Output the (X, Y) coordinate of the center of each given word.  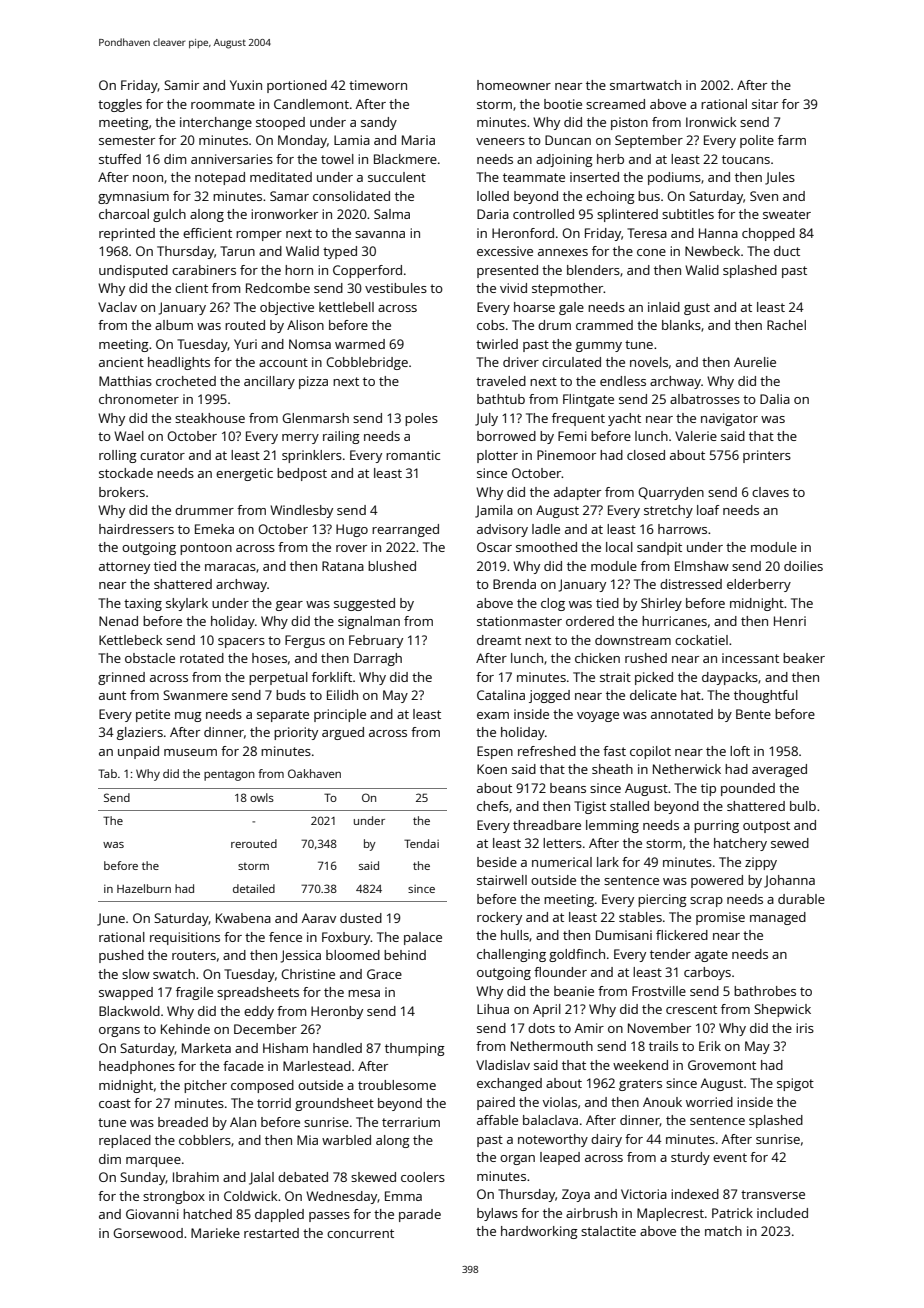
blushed (392, 566)
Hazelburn (144, 888)
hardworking (539, 1232)
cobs (491, 325)
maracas (230, 567)
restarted (271, 1233)
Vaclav (117, 307)
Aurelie (755, 362)
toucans (746, 159)
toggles (120, 105)
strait (615, 677)
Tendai (421, 843)
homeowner (514, 85)
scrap (706, 902)
